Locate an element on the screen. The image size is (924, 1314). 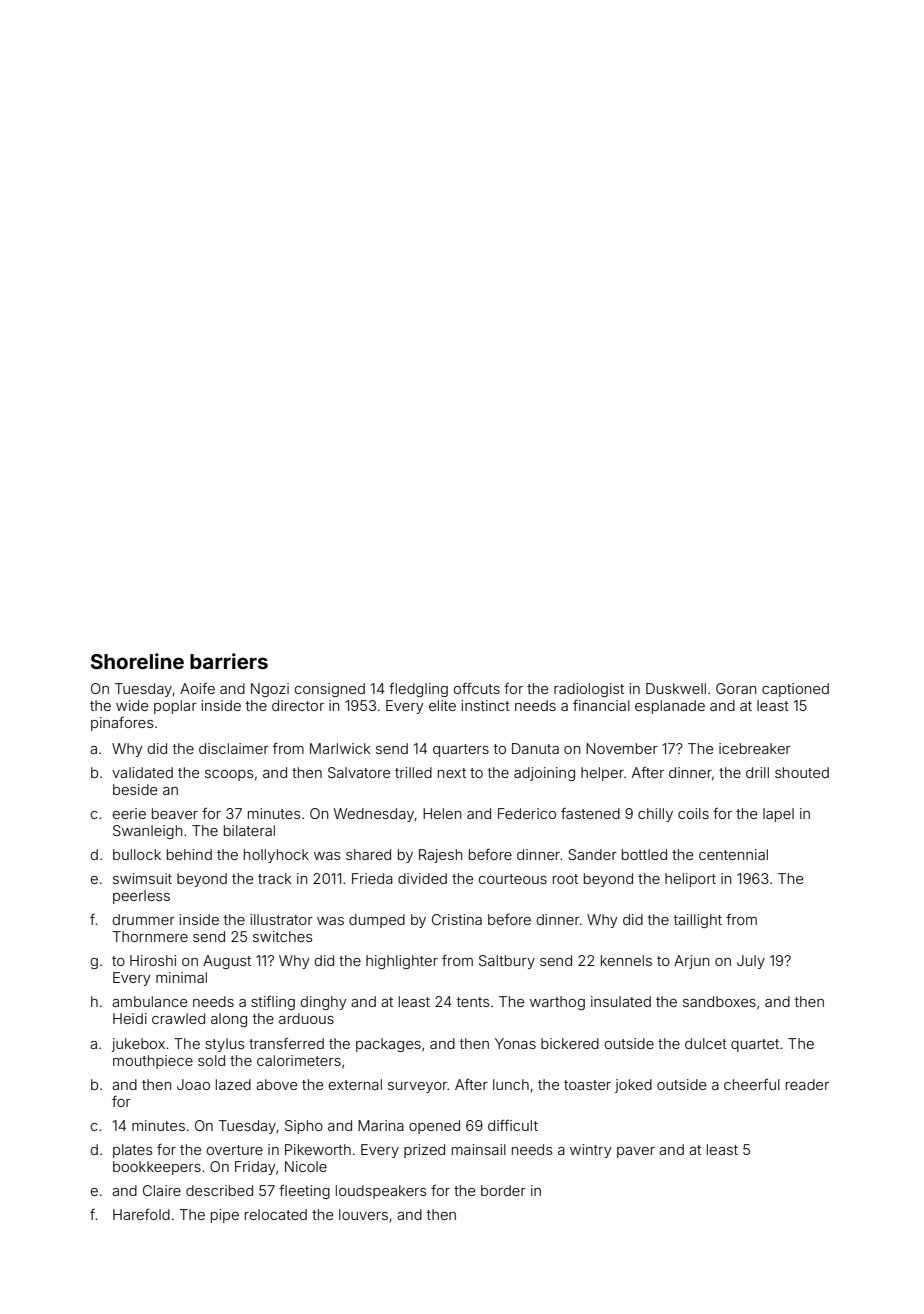
drill is located at coordinates (757, 772).
